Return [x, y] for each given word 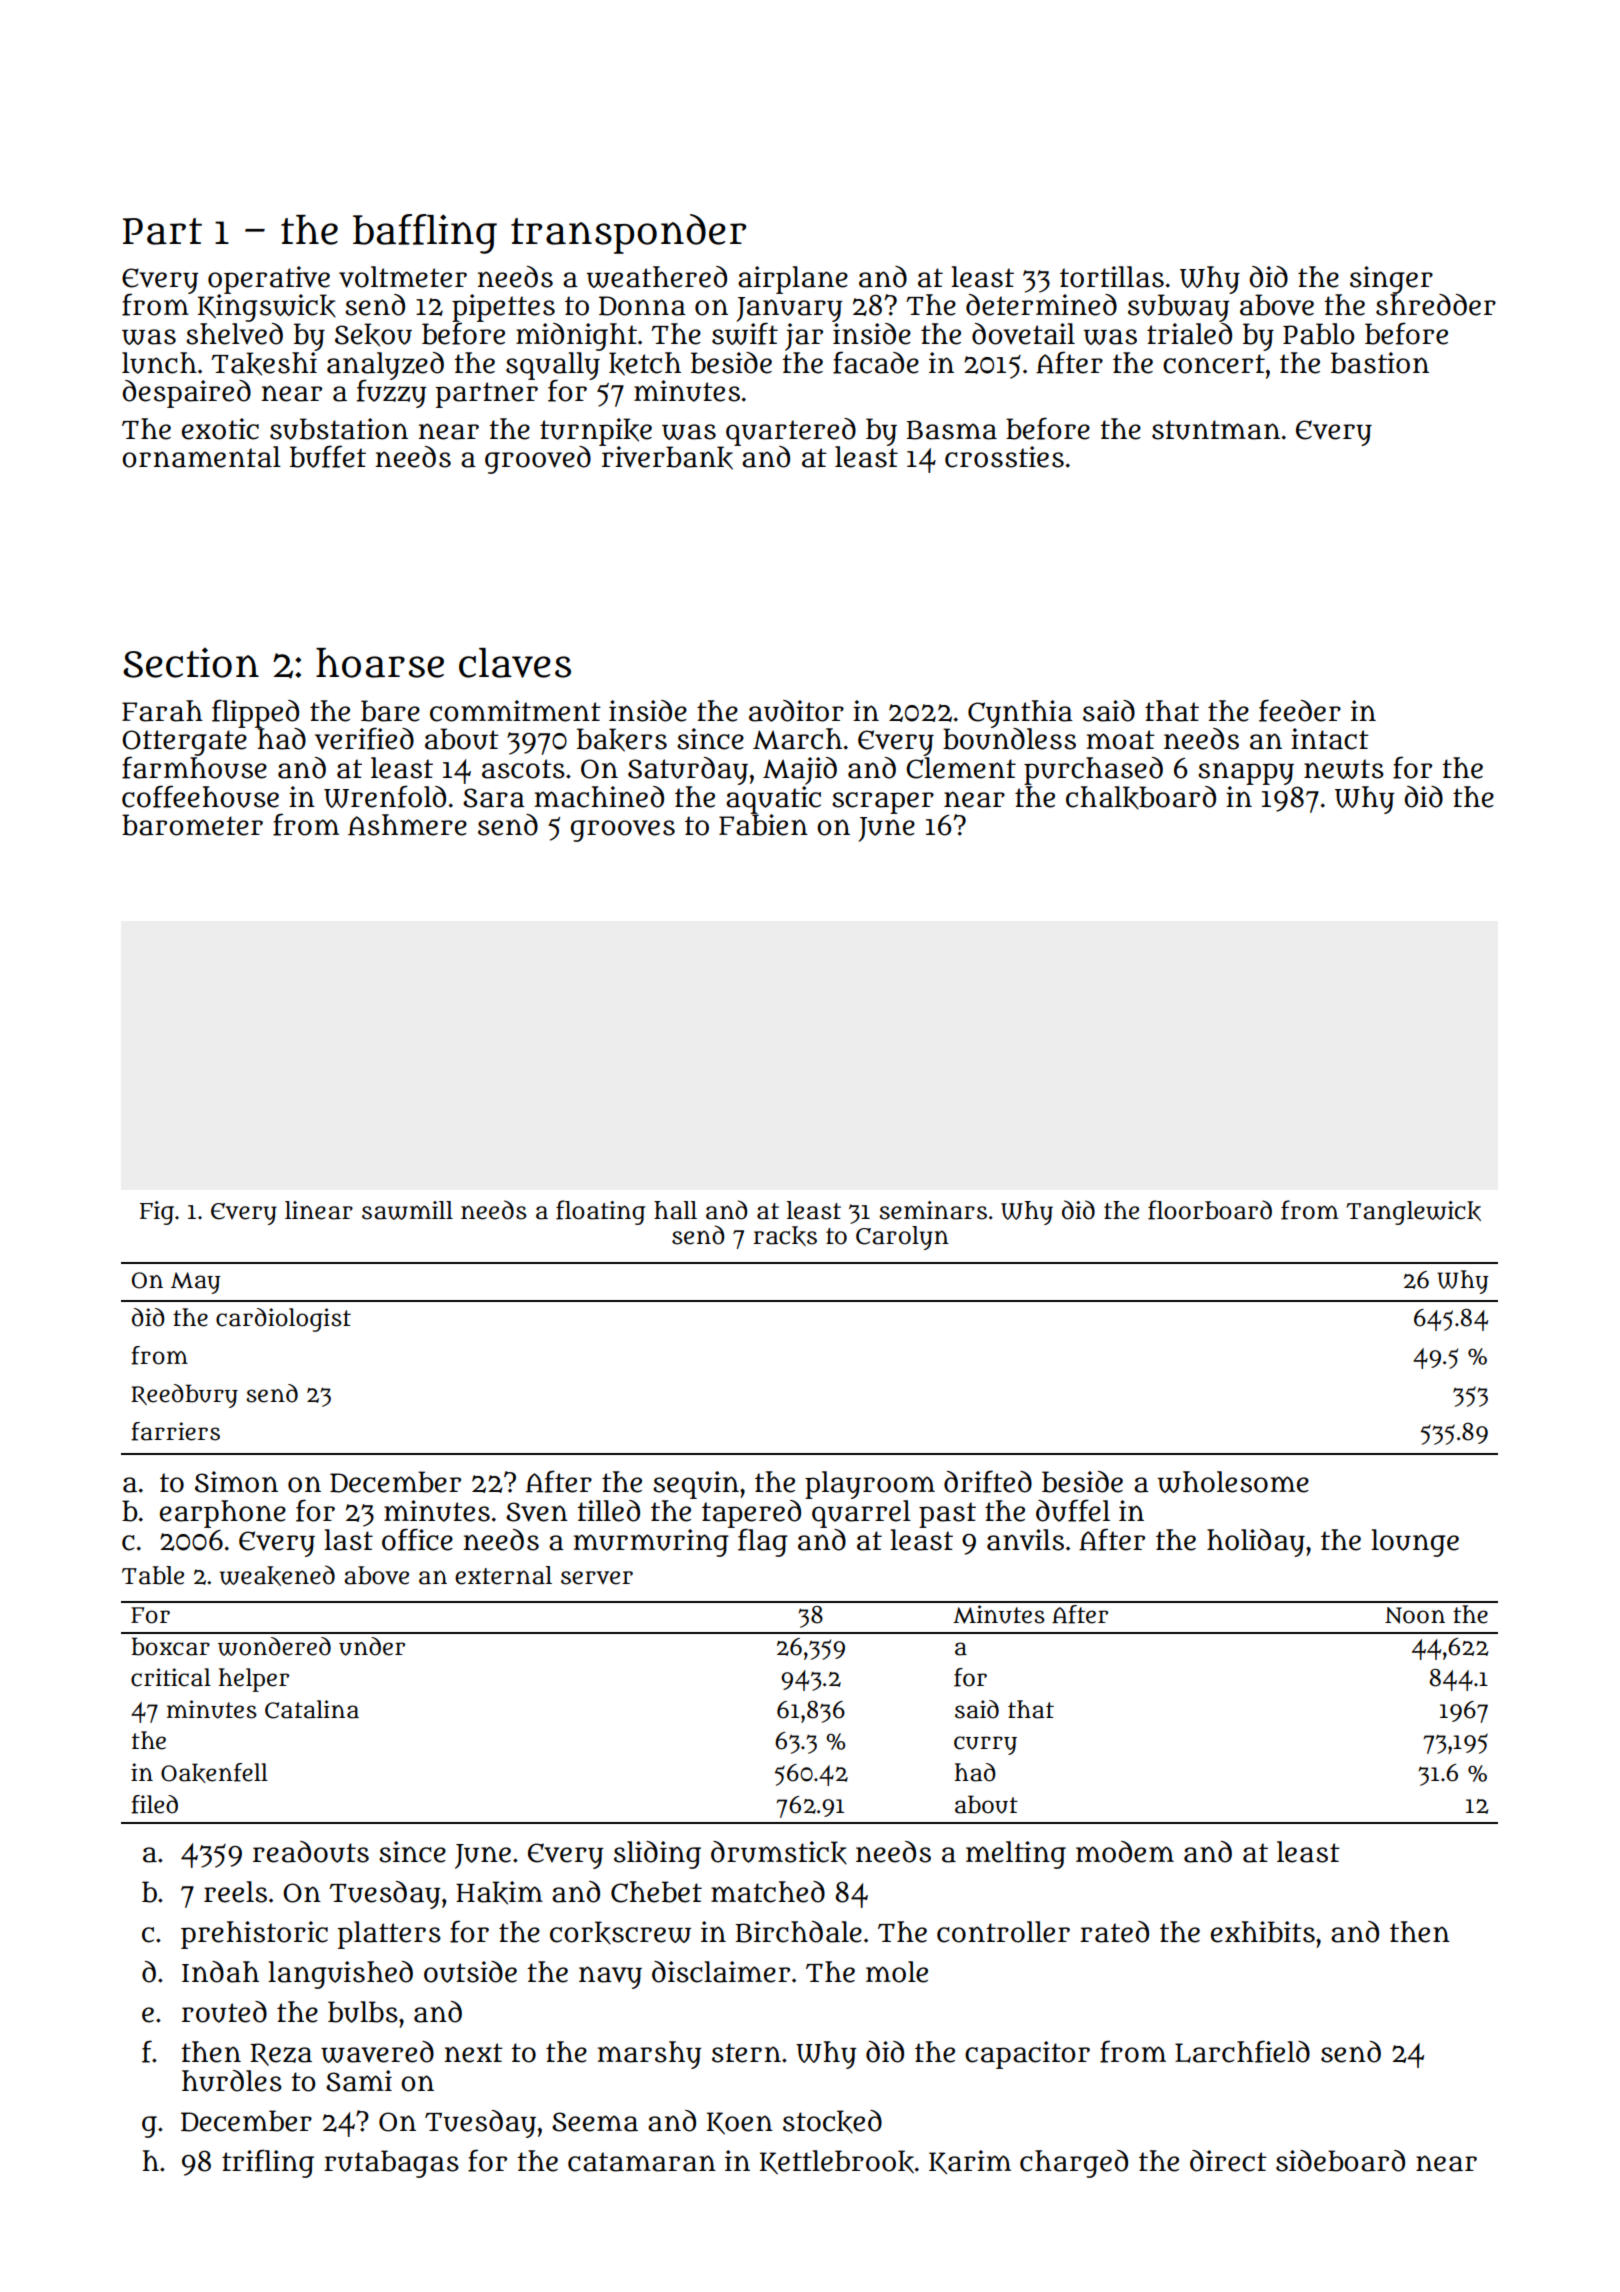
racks [785, 1236]
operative [269, 280]
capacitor [1027, 2055]
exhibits [1263, 1932]
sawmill [407, 1210]
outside [470, 1972]
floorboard [1210, 1210]
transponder [628, 234]
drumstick [779, 1853]
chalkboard [1141, 798]
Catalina [312, 1709]
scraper [883, 803]
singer [1391, 280]
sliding [657, 1855]
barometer [192, 825]
